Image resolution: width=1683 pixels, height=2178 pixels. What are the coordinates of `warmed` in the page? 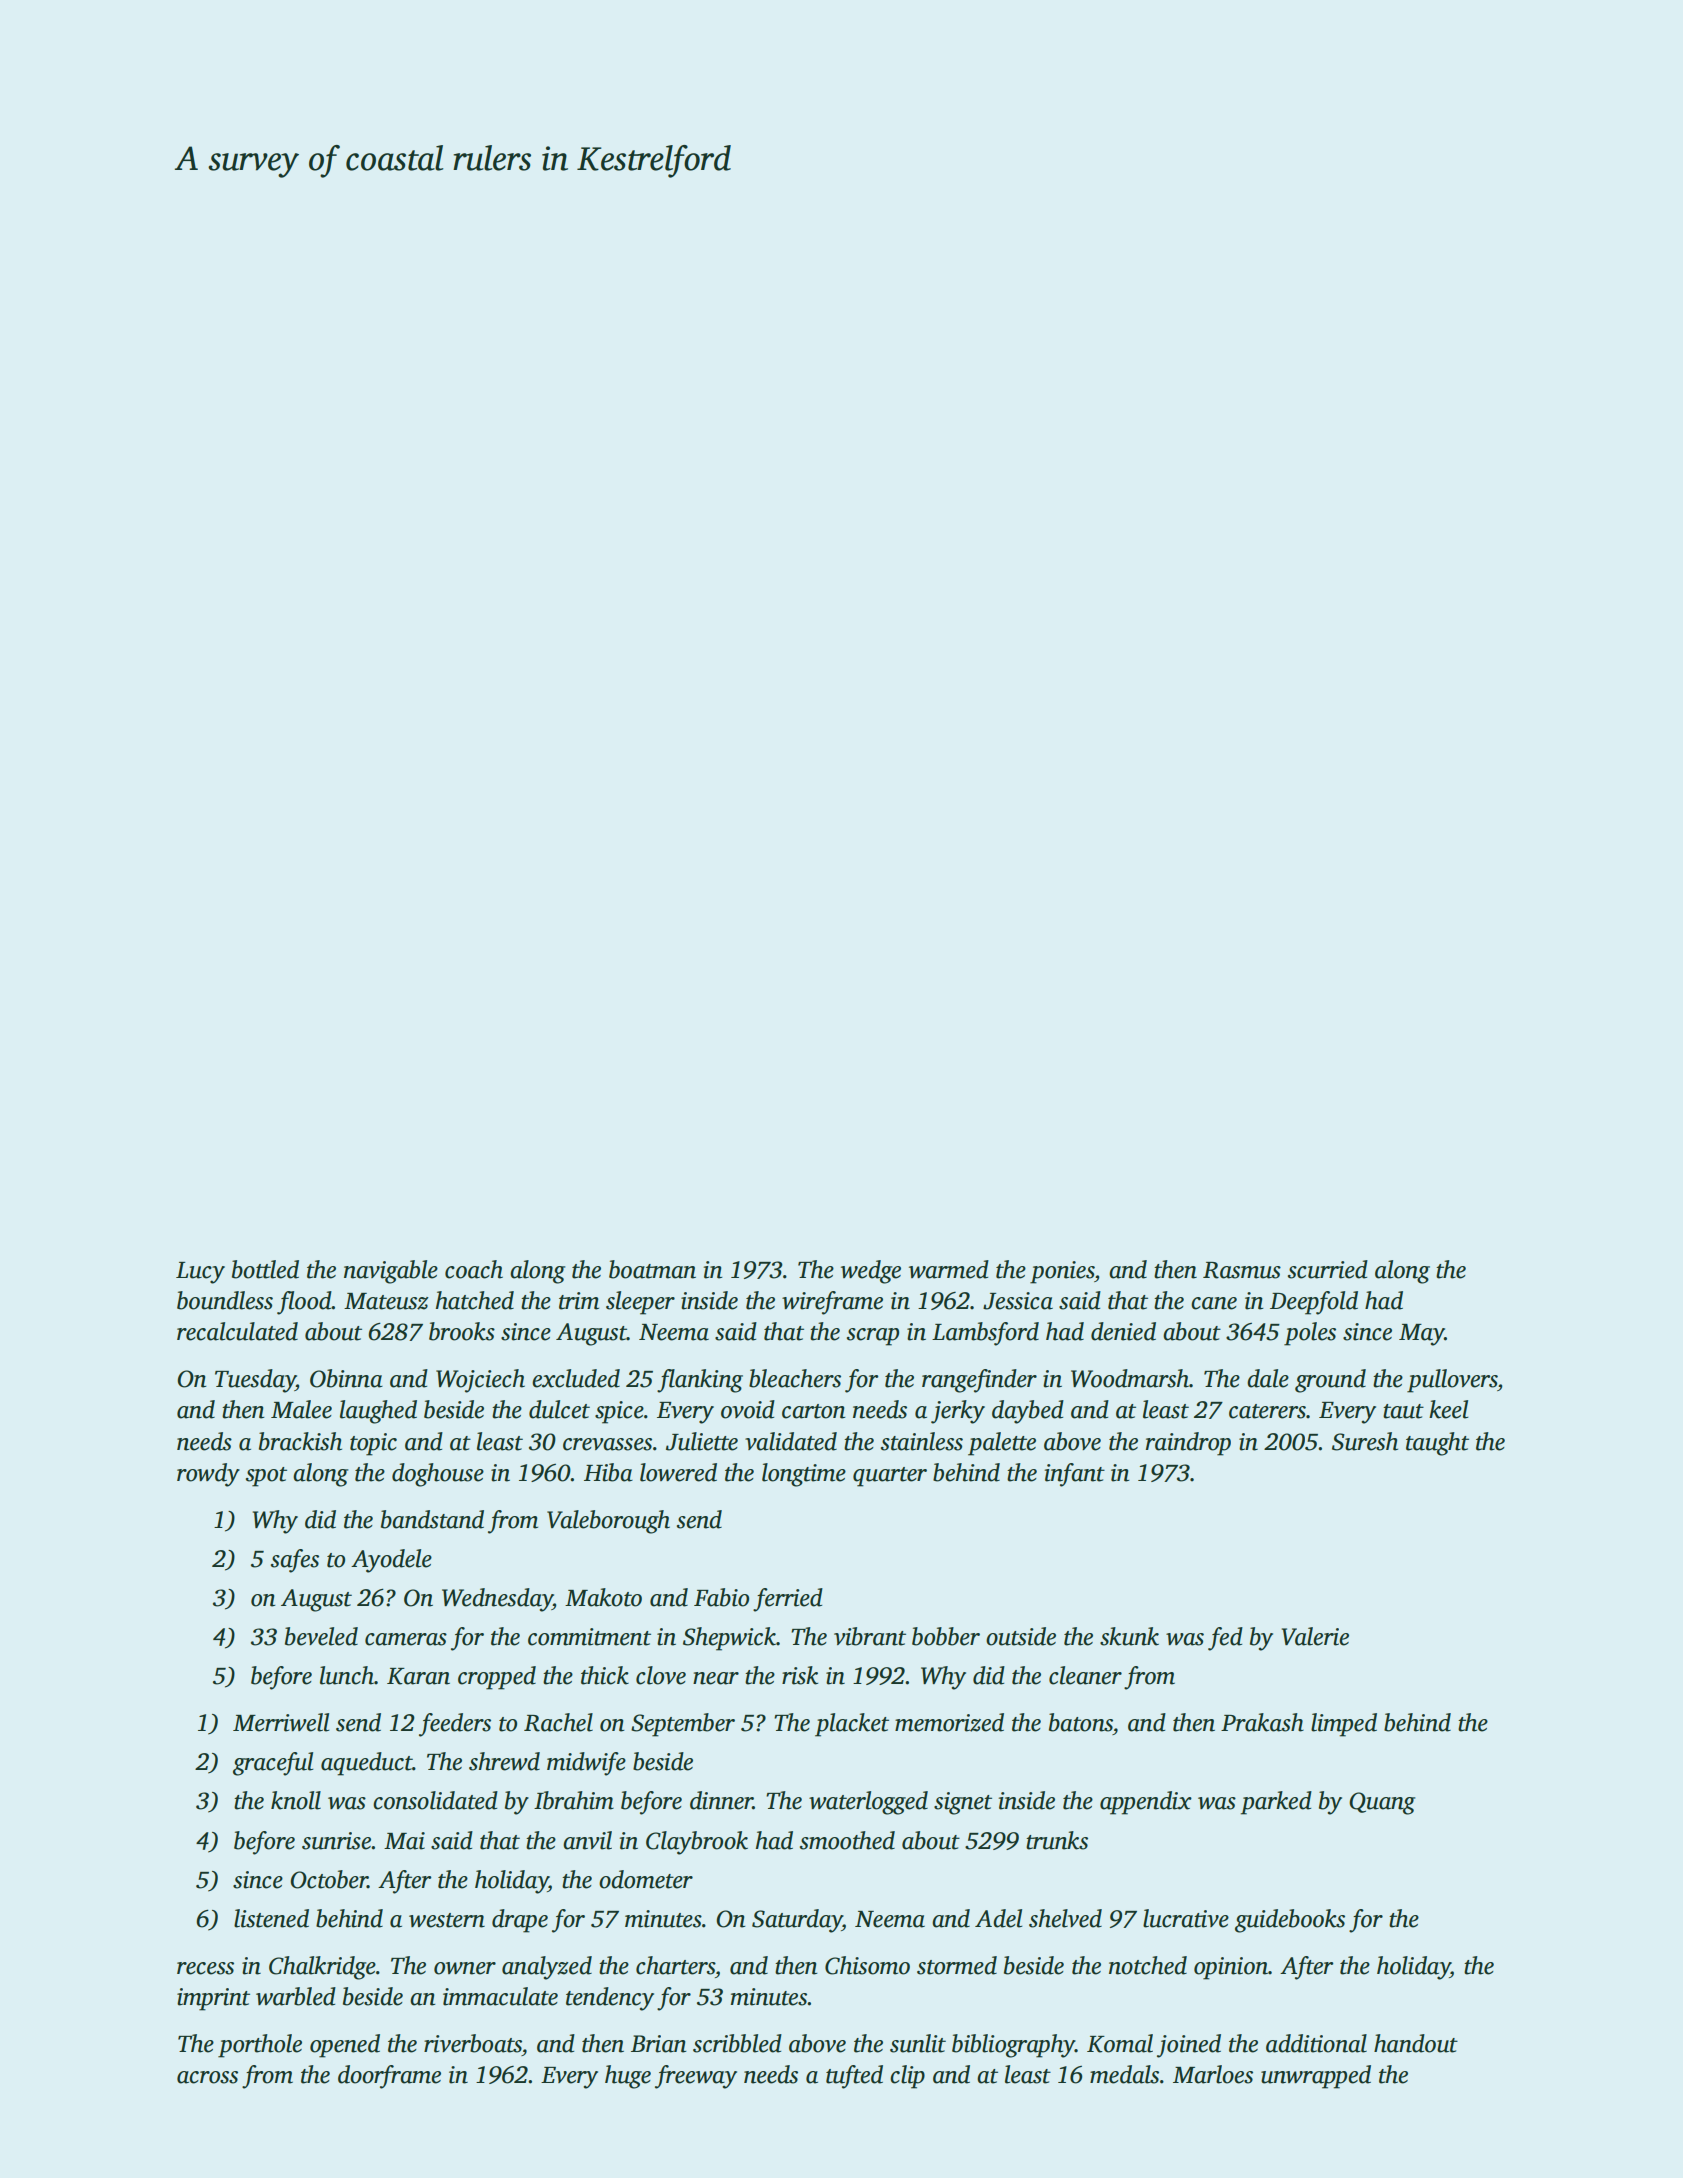 It's located at (949, 1269).
